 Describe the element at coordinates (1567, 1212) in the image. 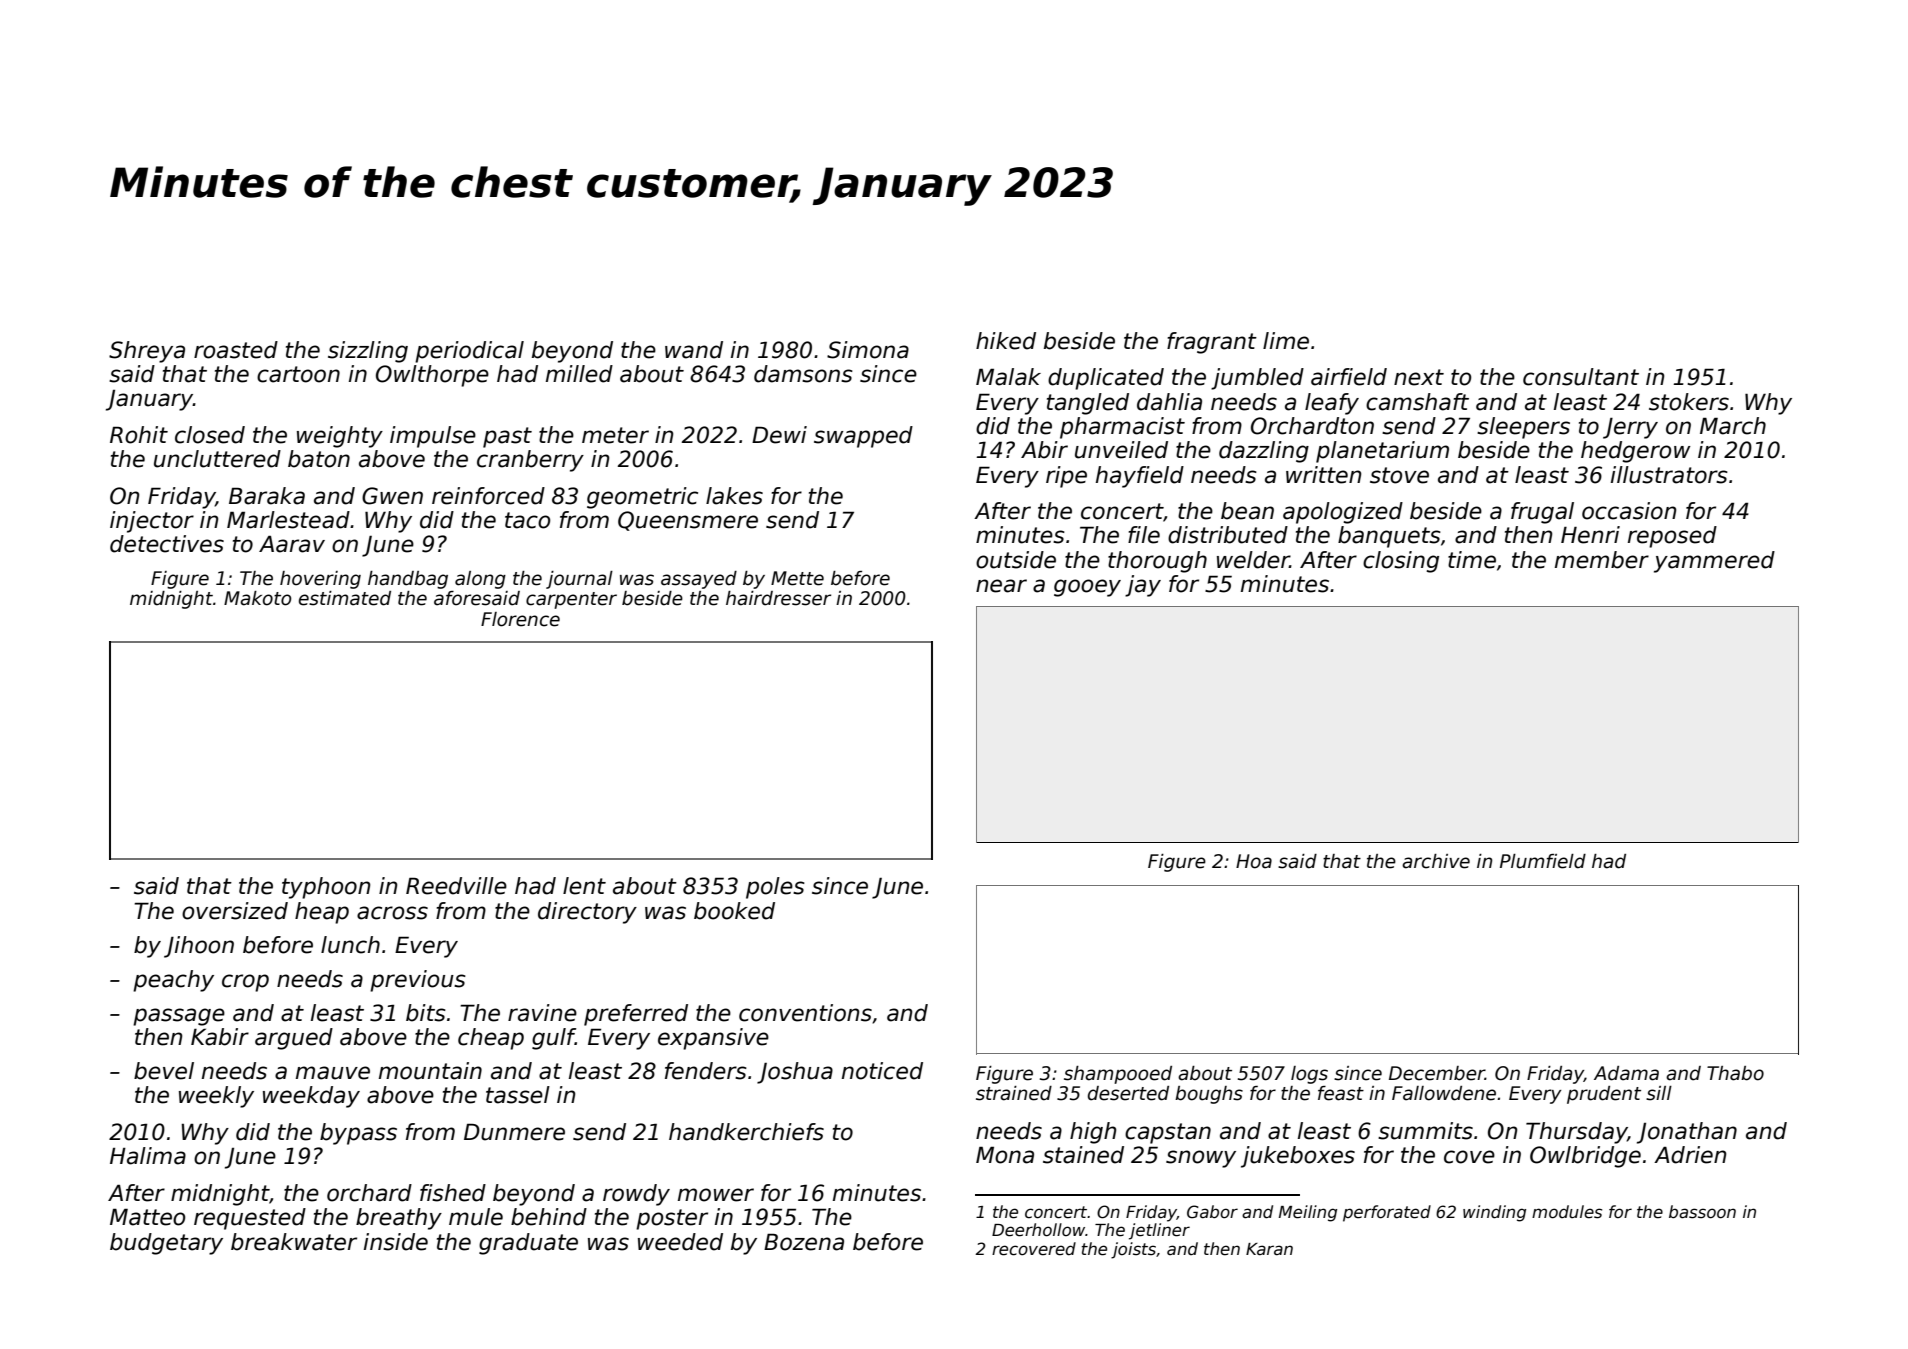

I see `modules` at that location.
